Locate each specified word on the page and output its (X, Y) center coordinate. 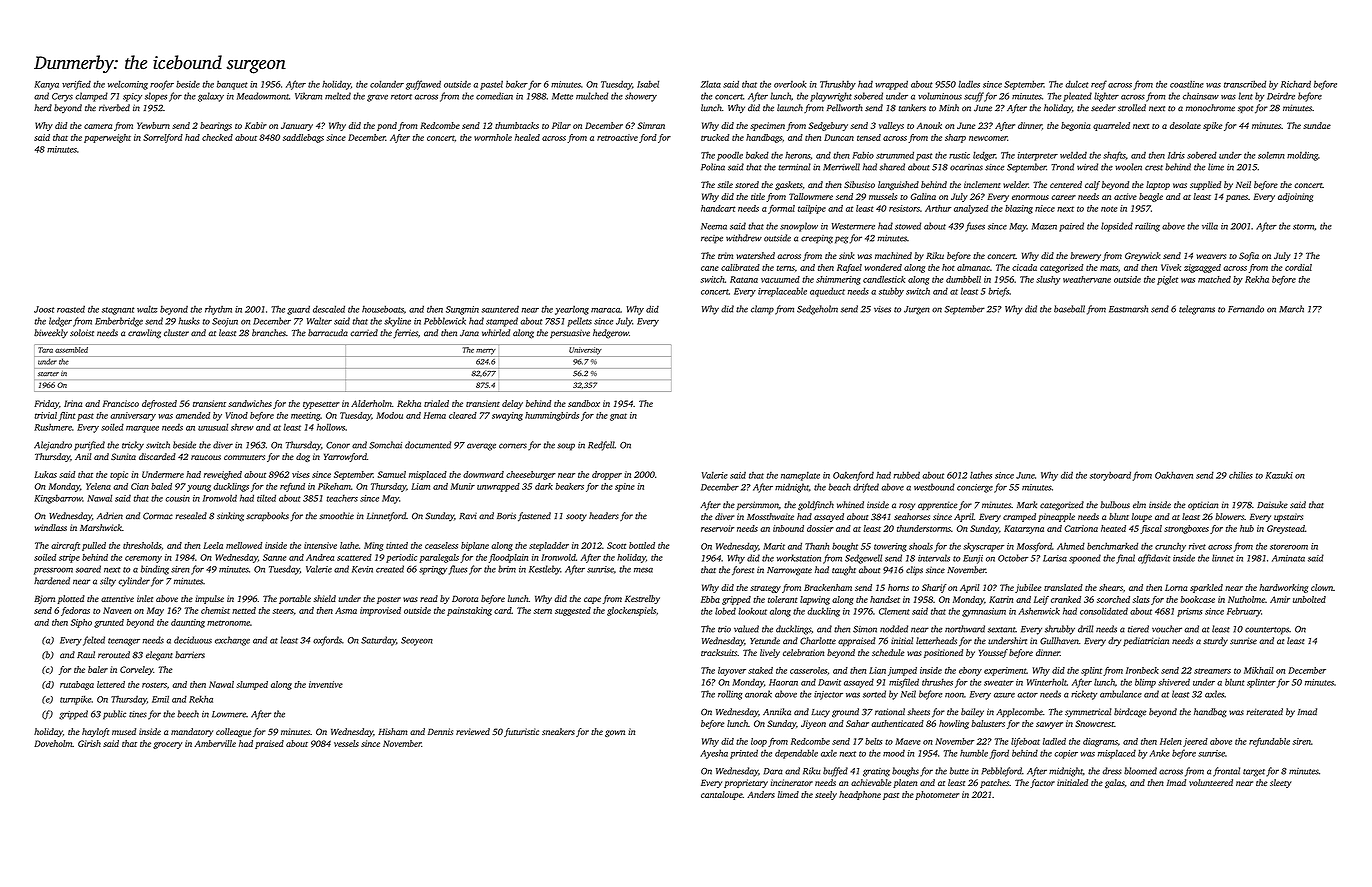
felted (94, 641)
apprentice (937, 506)
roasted (71, 309)
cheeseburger (531, 475)
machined (893, 255)
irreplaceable (782, 292)
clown (1322, 587)
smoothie (336, 516)
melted (338, 96)
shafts (1114, 156)
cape (592, 600)
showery (641, 97)
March (1291, 309)
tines (138, 714)
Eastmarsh (1128, 309)
